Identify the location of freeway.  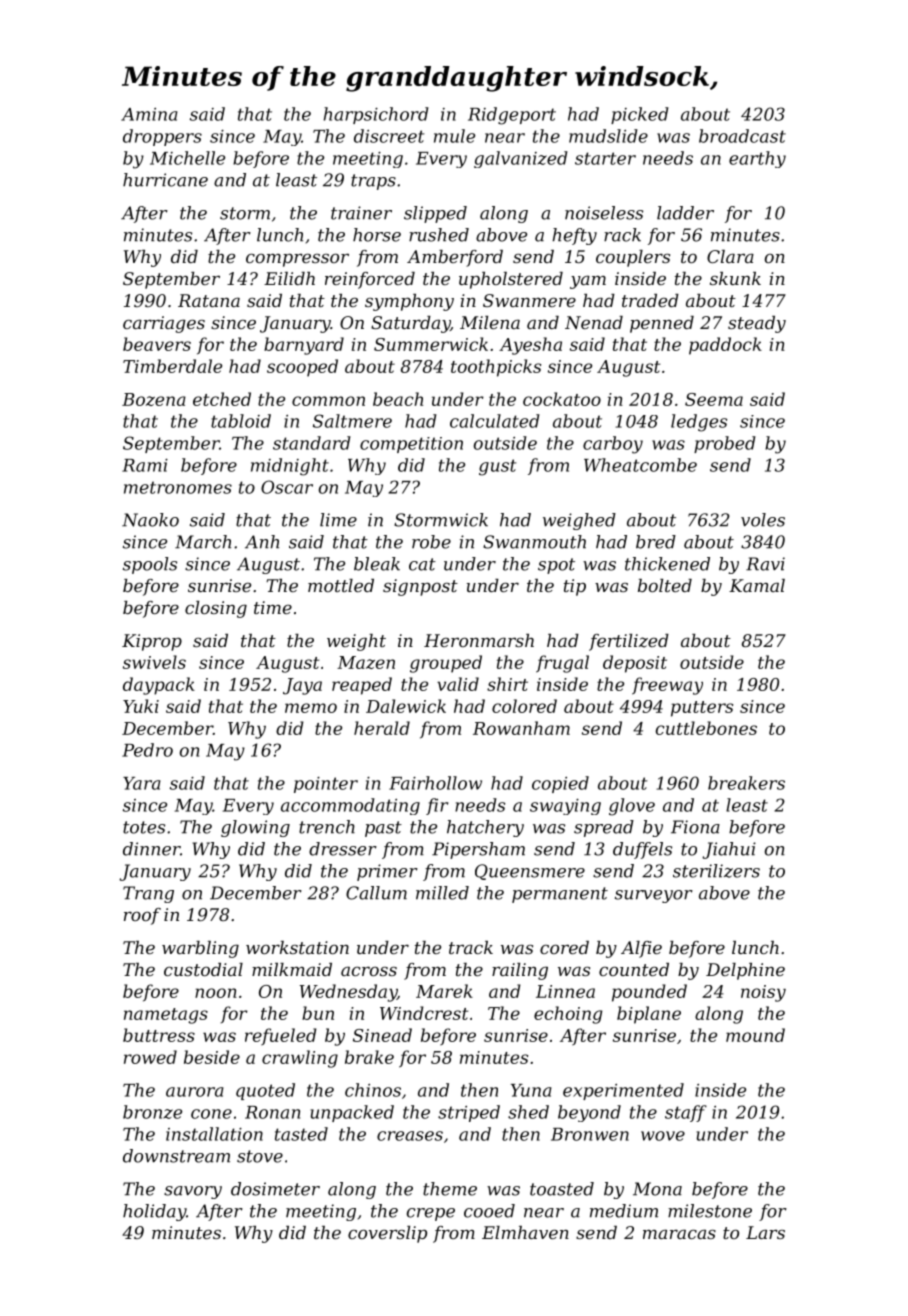
(667, 686).
